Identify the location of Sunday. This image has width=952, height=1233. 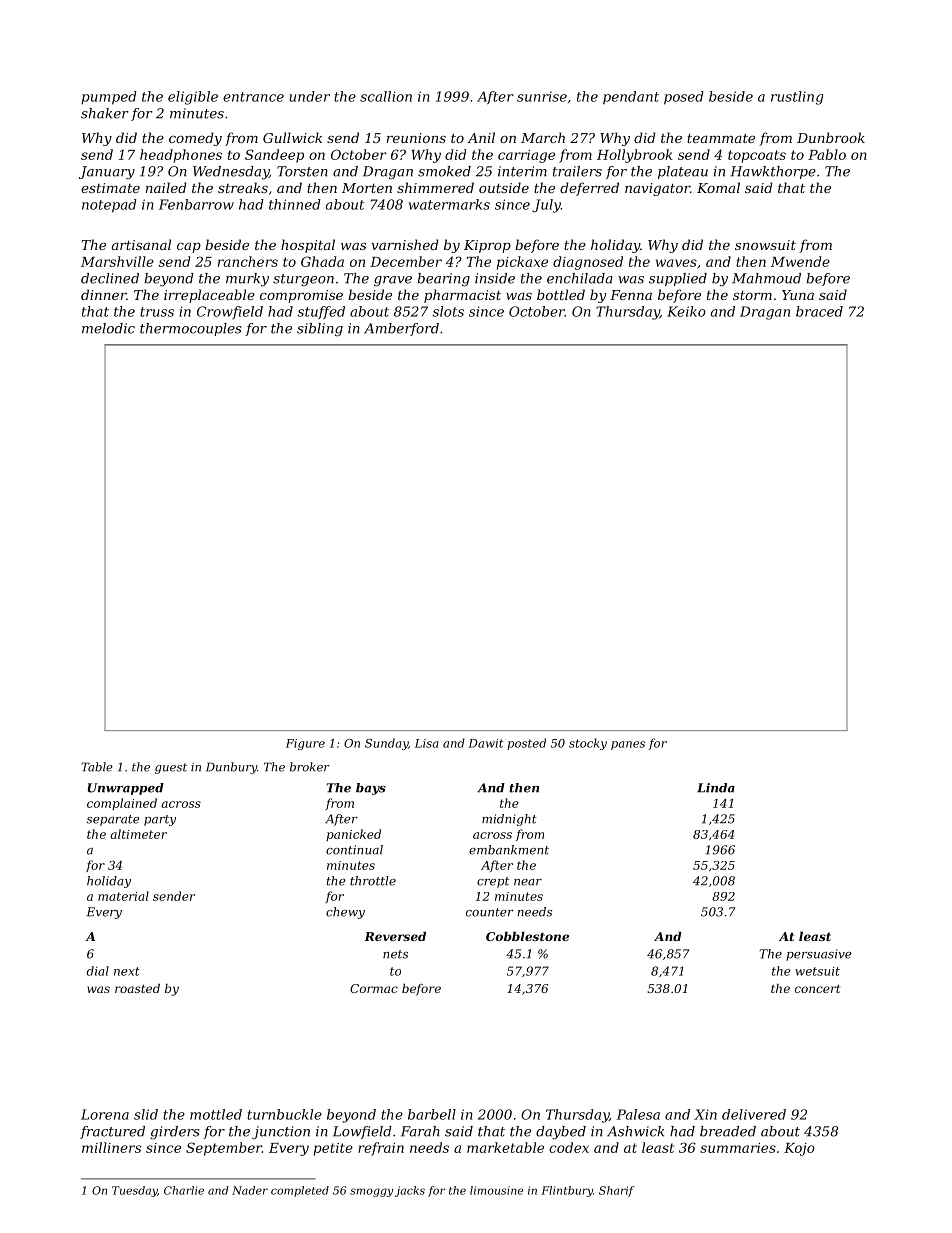
(386, 744).
